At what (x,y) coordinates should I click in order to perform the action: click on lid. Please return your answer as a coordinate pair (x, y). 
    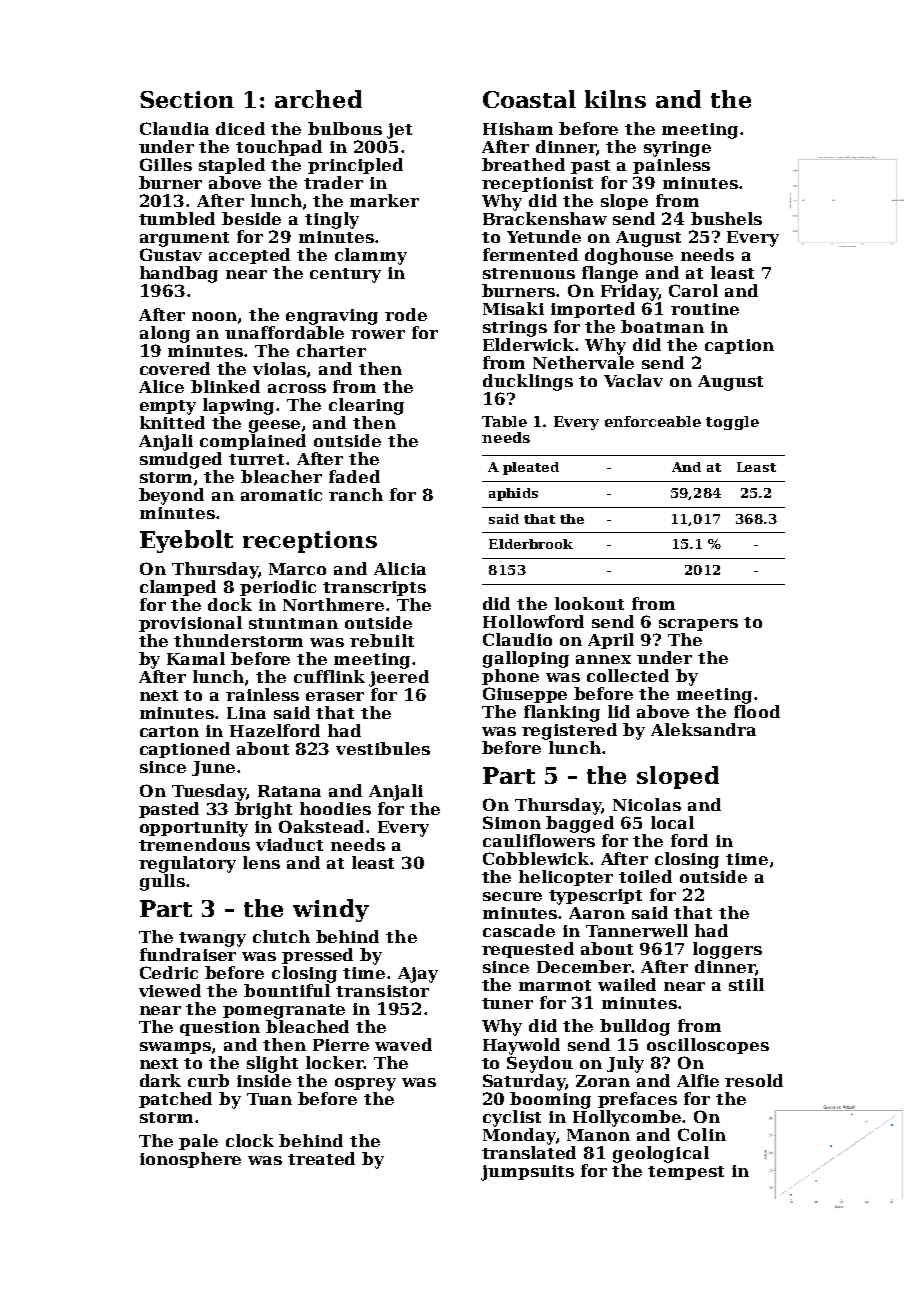
    Looking at the image, I should click on (619, 711).
